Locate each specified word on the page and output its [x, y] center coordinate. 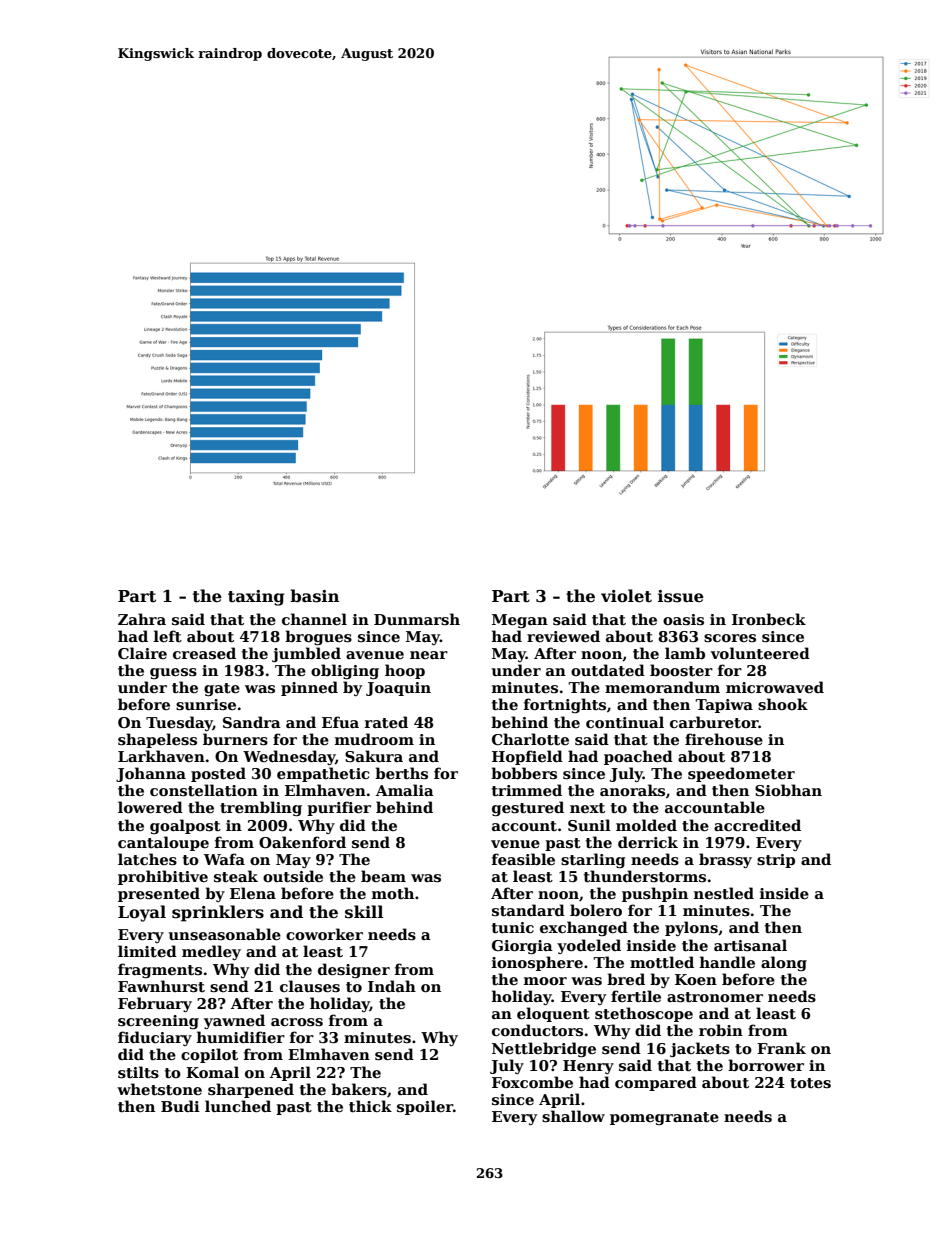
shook [783, 704]
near [429, 655]
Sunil [589, 825]
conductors [537, 1030]
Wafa [224, 859]
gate [222, 689]
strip [776, 861]
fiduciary [155, 1038]
